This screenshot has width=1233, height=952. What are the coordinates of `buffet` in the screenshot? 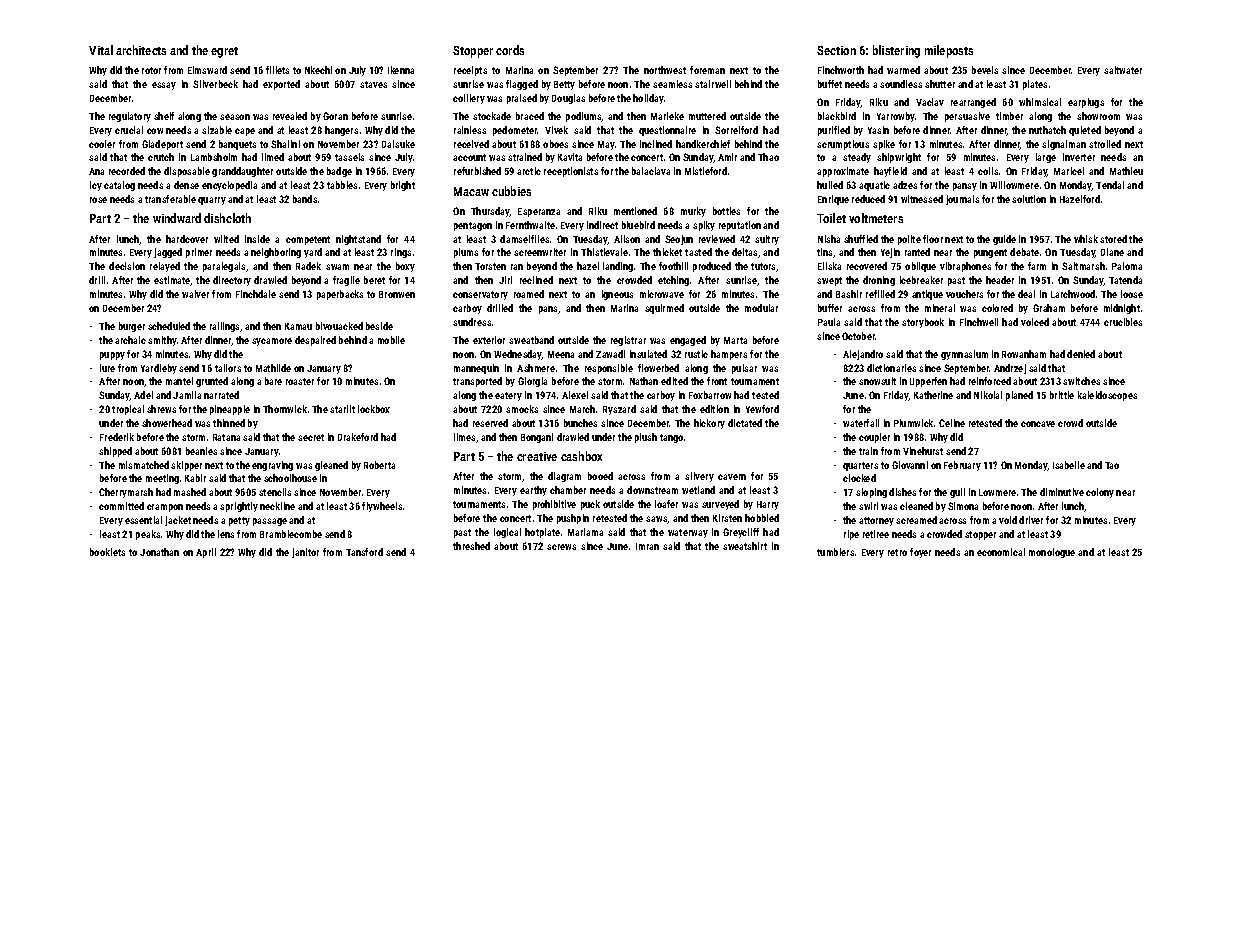 It's located at (830, 84).
